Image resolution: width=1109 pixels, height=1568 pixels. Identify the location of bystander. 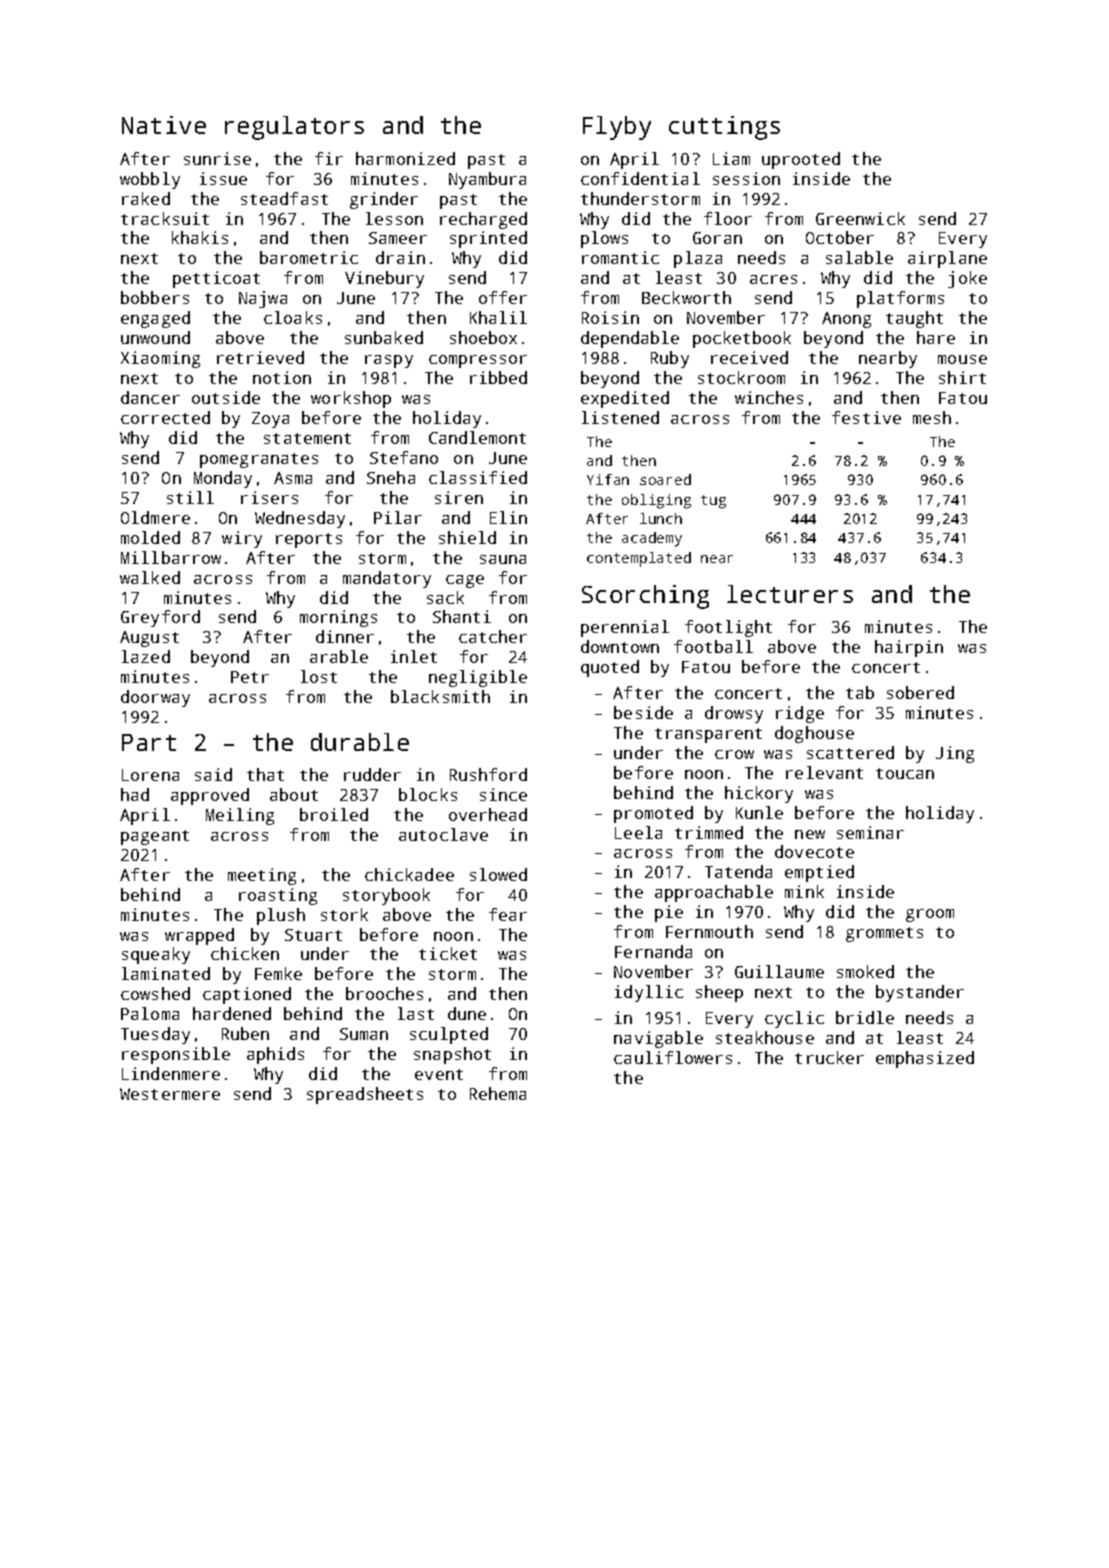
(920, 993).
